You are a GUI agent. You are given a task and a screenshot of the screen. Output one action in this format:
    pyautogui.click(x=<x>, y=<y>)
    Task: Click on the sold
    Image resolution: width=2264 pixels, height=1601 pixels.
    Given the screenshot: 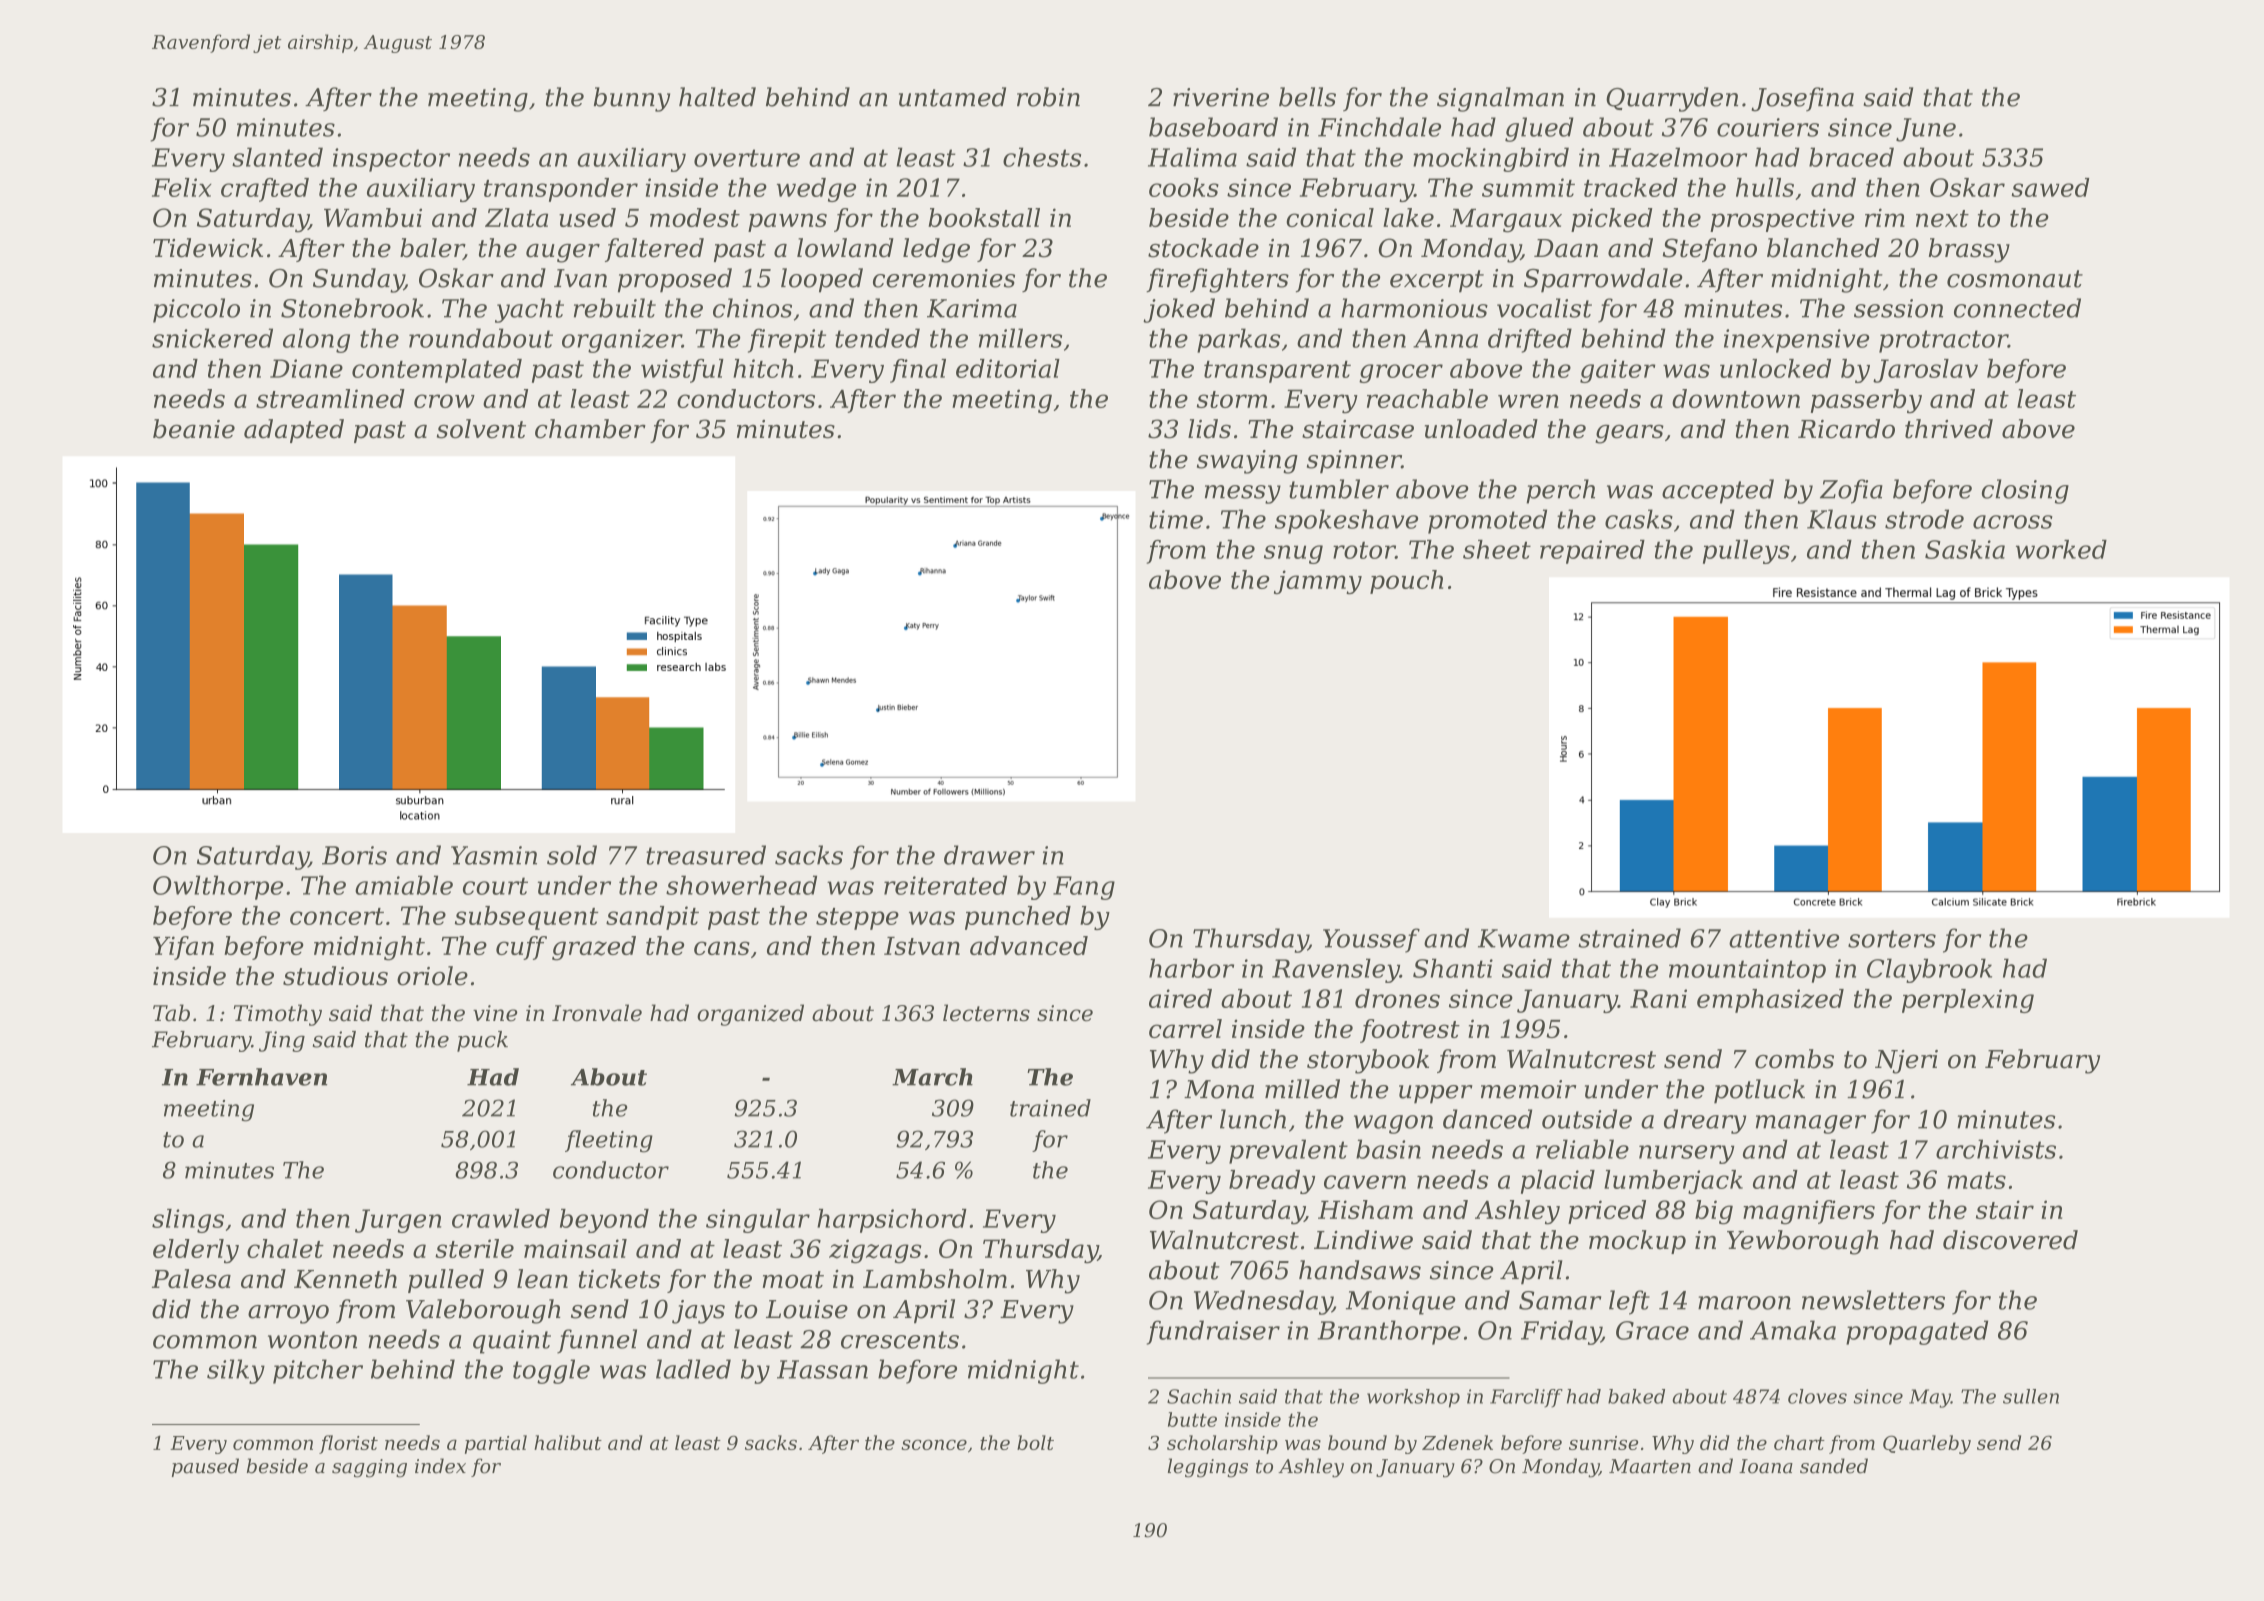 What is the action you would take?
    pyautogui.click(x=572, y=855)
